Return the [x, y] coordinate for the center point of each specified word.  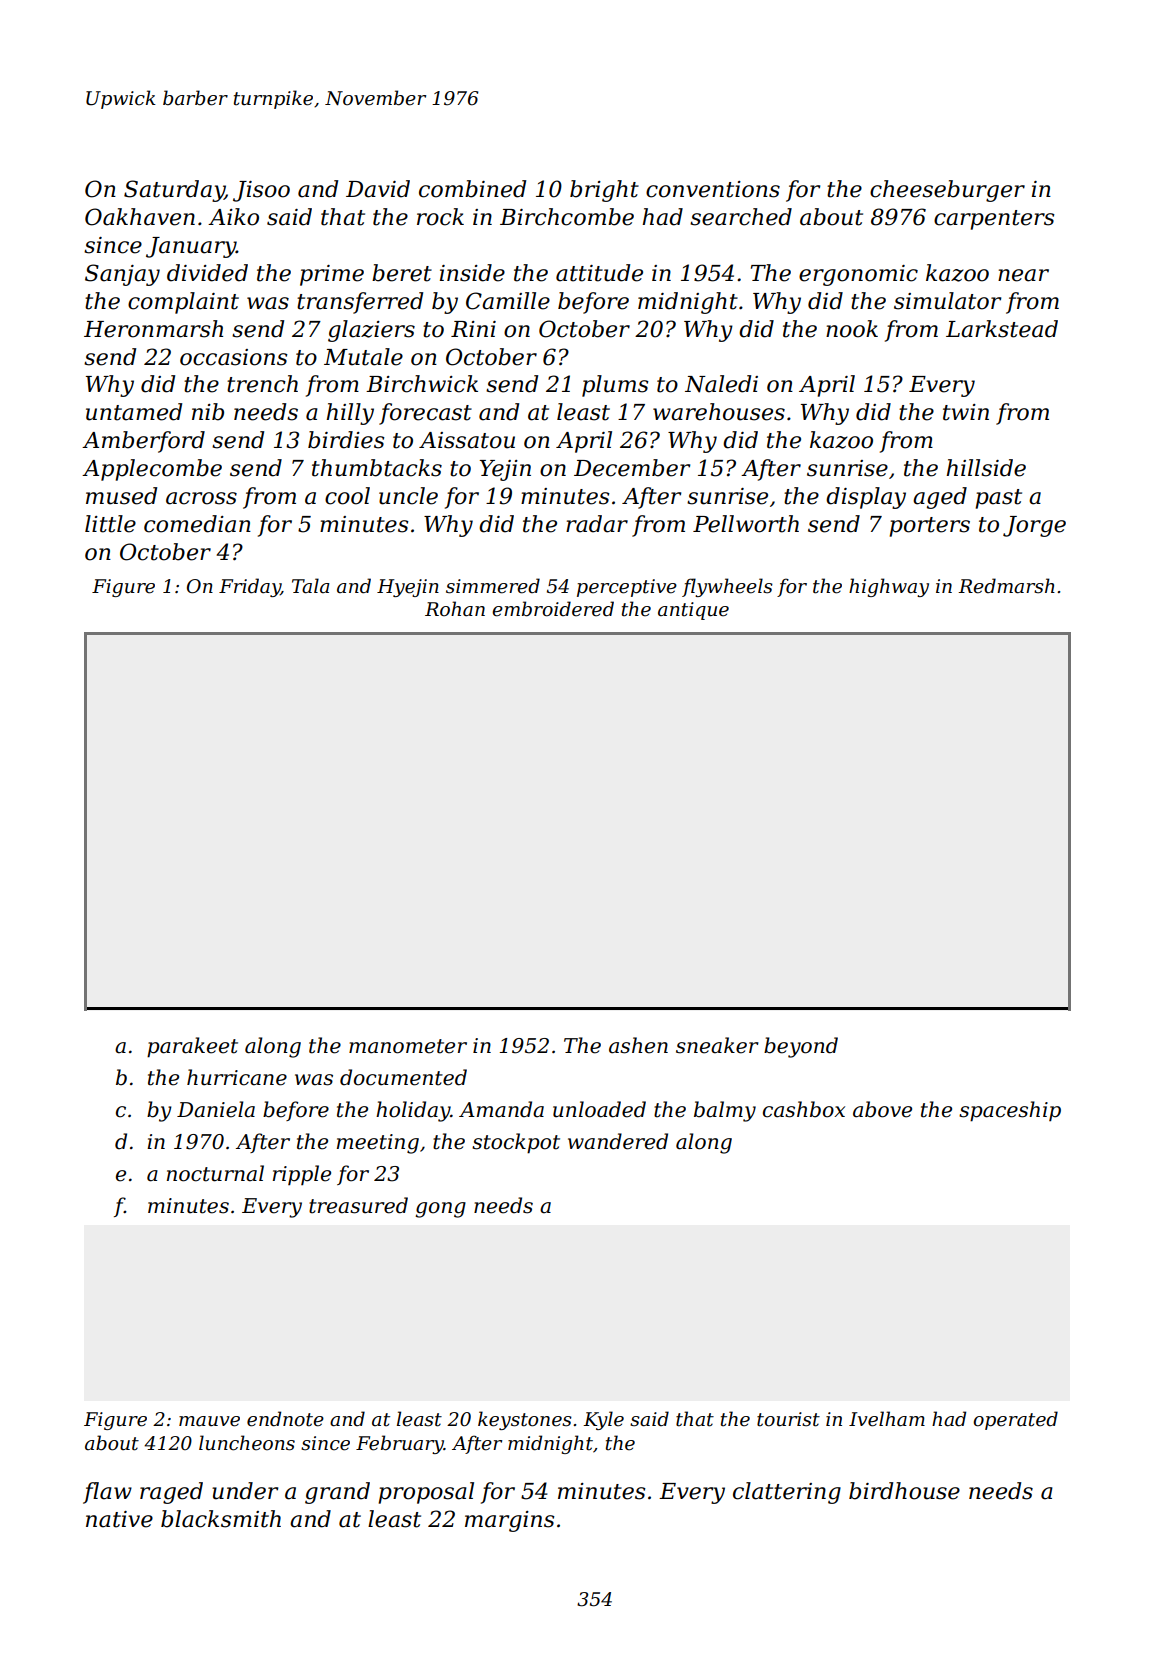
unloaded [599, 1109]
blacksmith [221, 1519]
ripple [302, 1175]
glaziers [371, 331]
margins [510, 1521]
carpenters [994, 220]
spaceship [1010, 1111]
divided [207, 273]
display [866, 498]
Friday [250, 587]
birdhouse [904, 1491]
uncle [408, 496]
